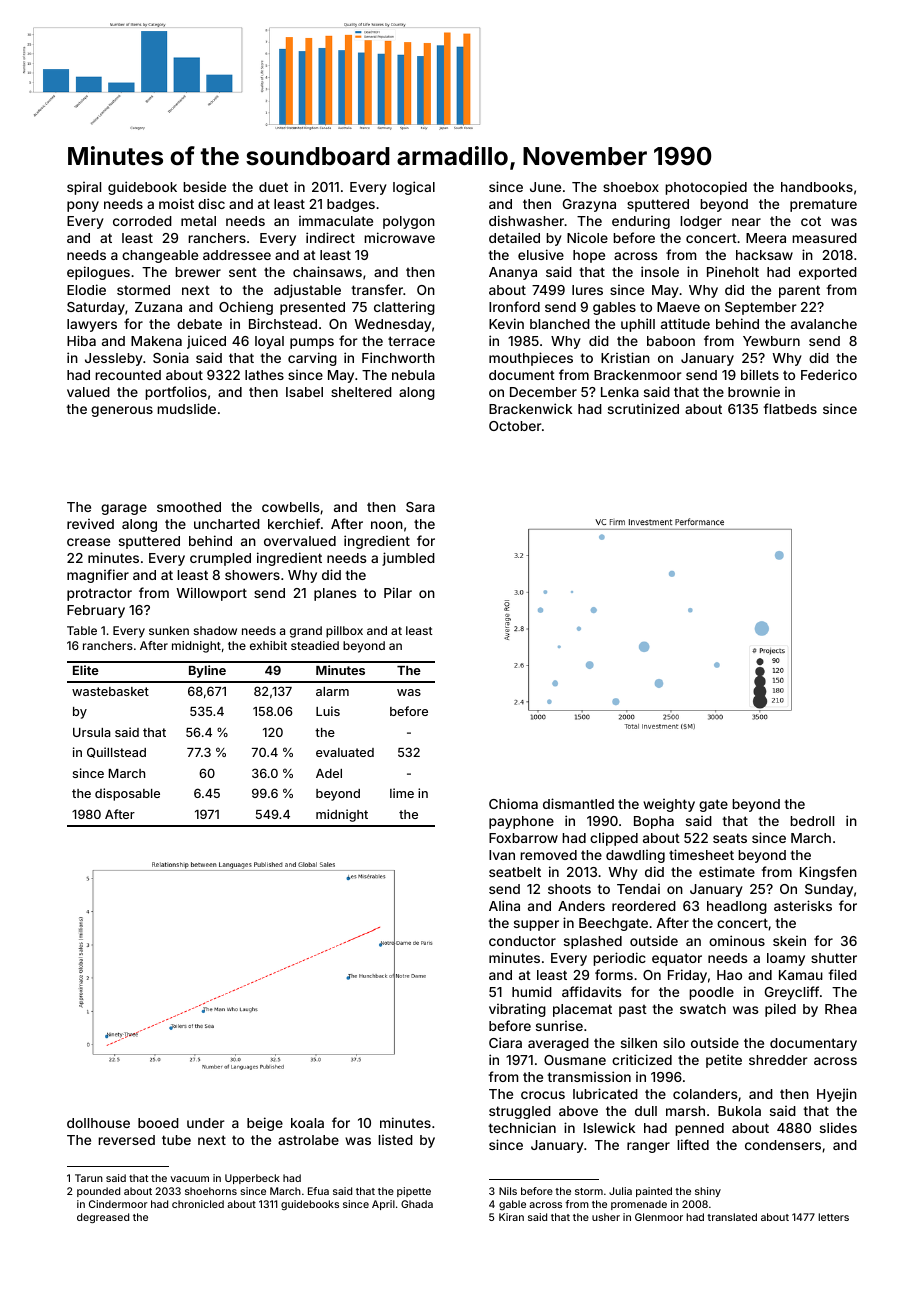 The image size is (924, 1311). What do you see at coordinates (790, 408) in the screenshot?
I see `flatbeds` at bounding box center [790, 408].
